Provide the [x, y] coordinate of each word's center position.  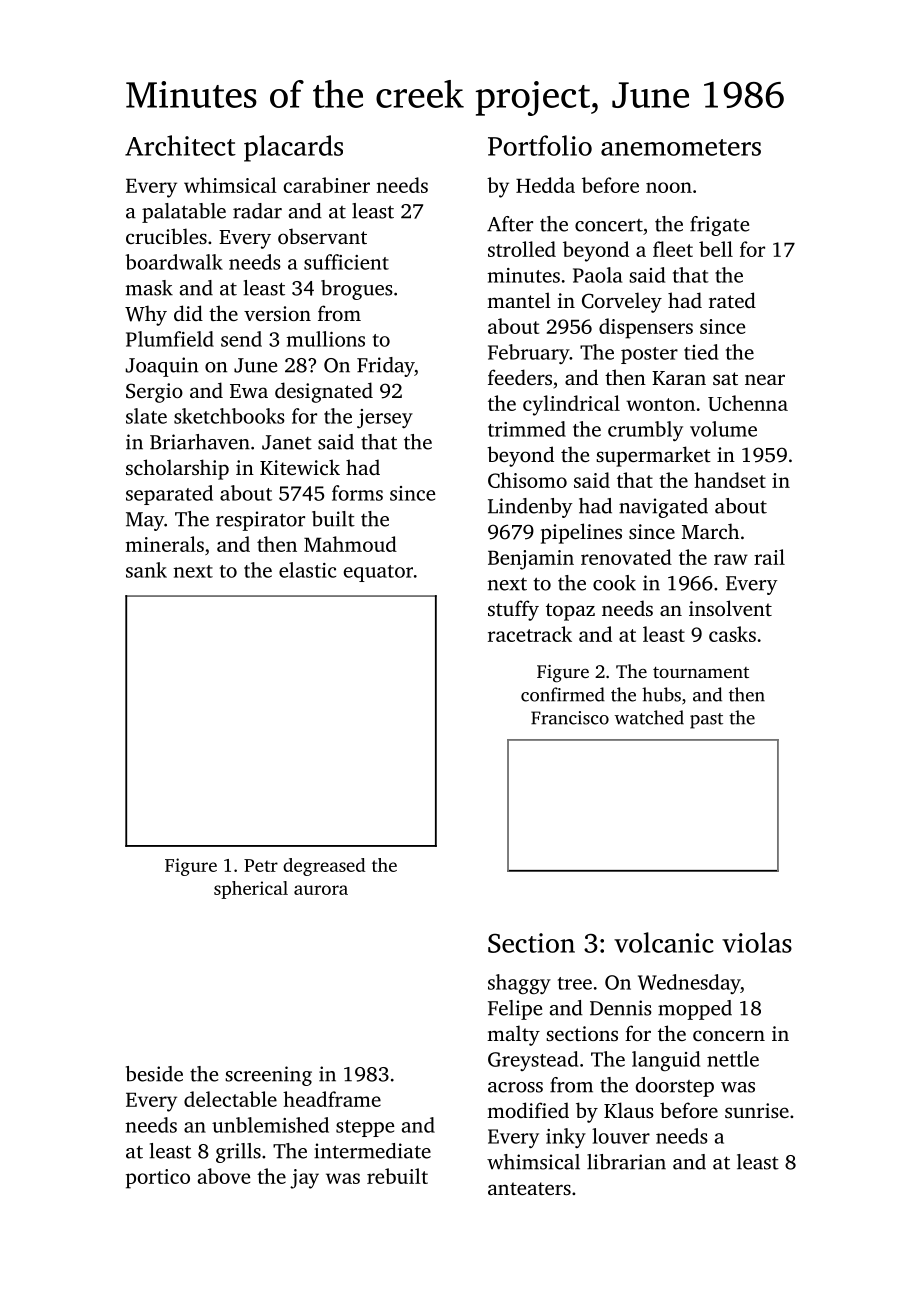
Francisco [570, 718]
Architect [180, 145]
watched [649, 717]
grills [238, 1153]
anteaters [529, 1188]
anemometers [681, 147]
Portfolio [540, 145]
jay [304, 1179]
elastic [307, 570]
